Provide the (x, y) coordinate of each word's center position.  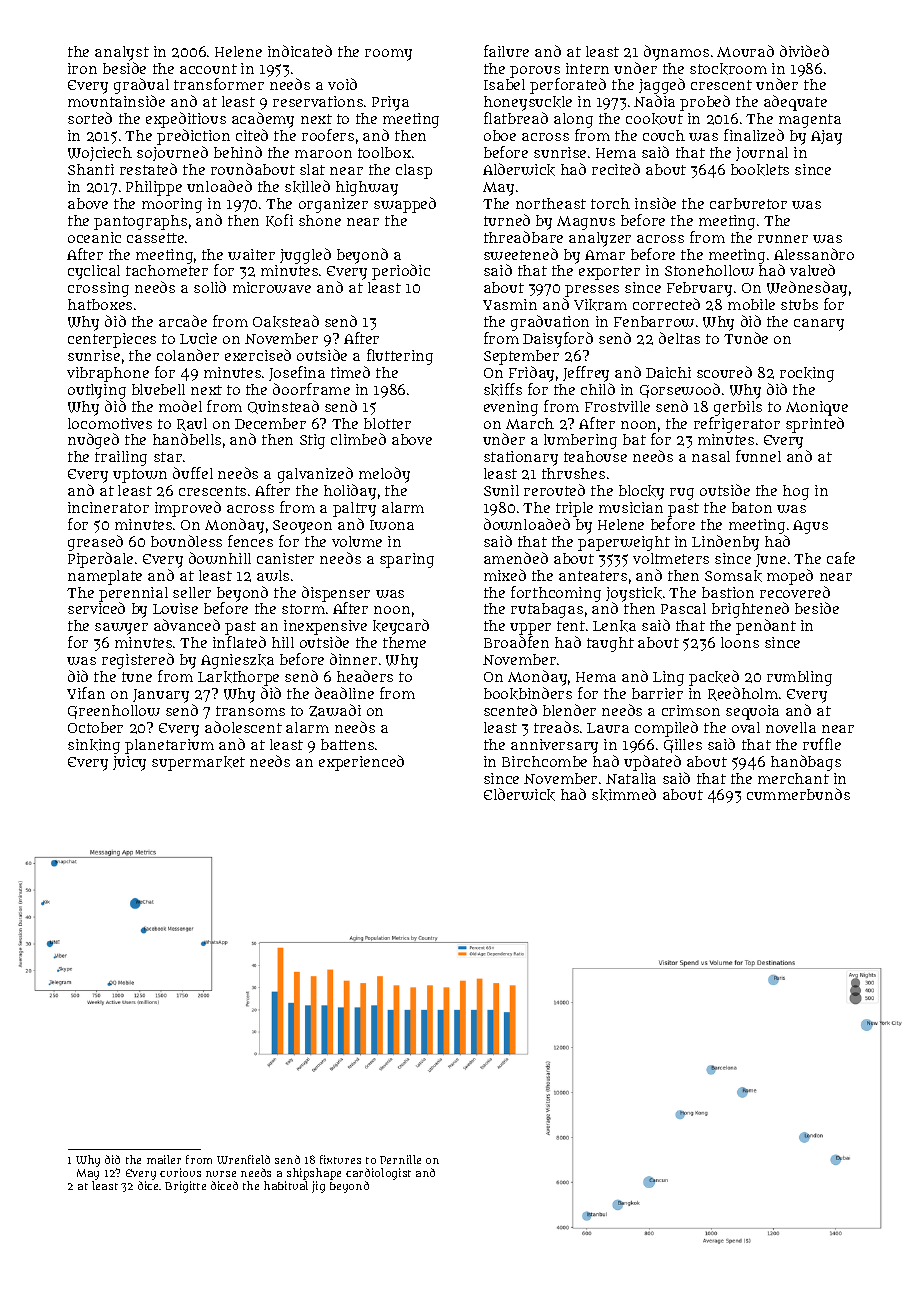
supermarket (198, 763)
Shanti (91, 169)
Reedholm (743, 694)
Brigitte (185, 1187)
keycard (401, 627)
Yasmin (510, 304)
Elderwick (519, 794)
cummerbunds (798, 794)
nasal (711, 456)
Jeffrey (586, 374)
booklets (760, 170)
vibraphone (108, 374)
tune (137, 677)
